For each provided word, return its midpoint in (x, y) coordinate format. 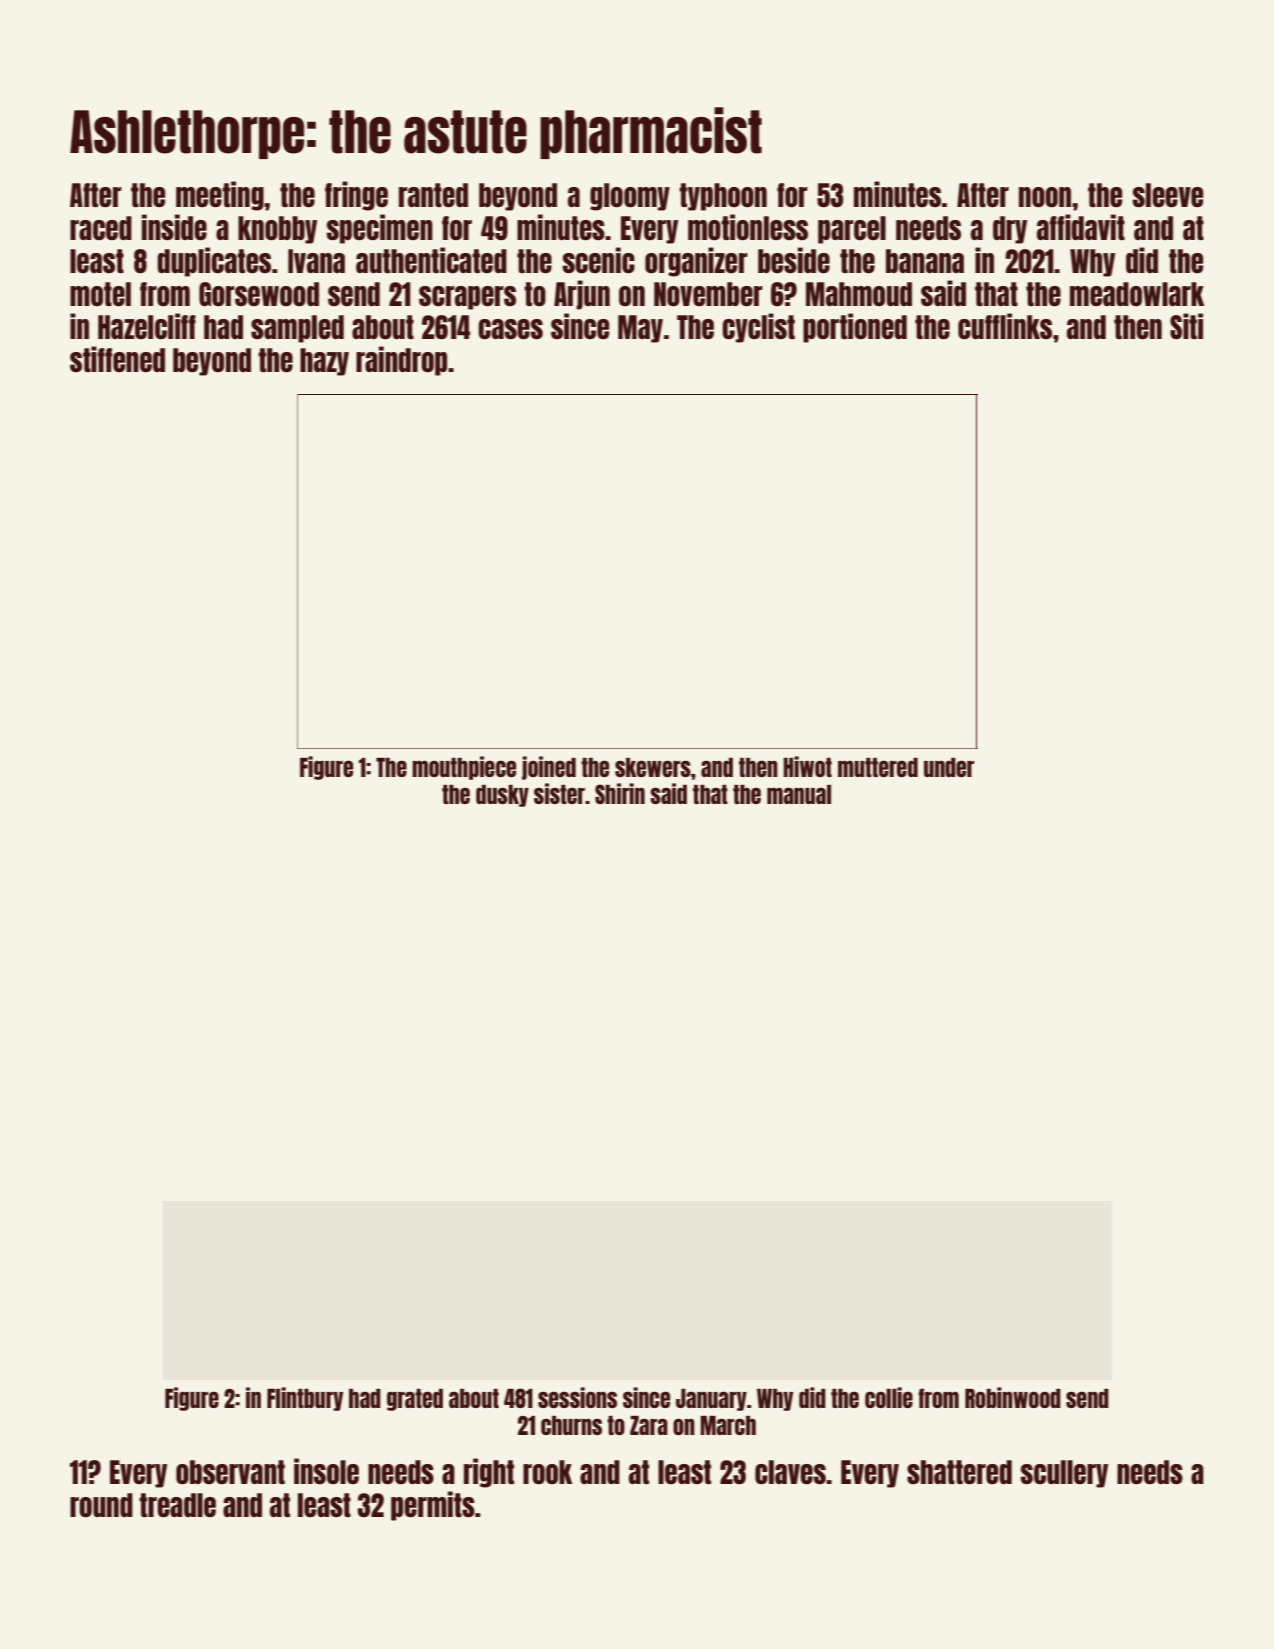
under (949, 767)
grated (415, 1400)
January (711, 1400)
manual (799, 794)
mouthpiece (464, 768)
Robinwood (1013, 1397)
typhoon (723, 197)
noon (1045, 197)
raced (101, 228)
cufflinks (1005, 326)
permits (433, 1506)
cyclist (758, 328)
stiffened (117, 359)
